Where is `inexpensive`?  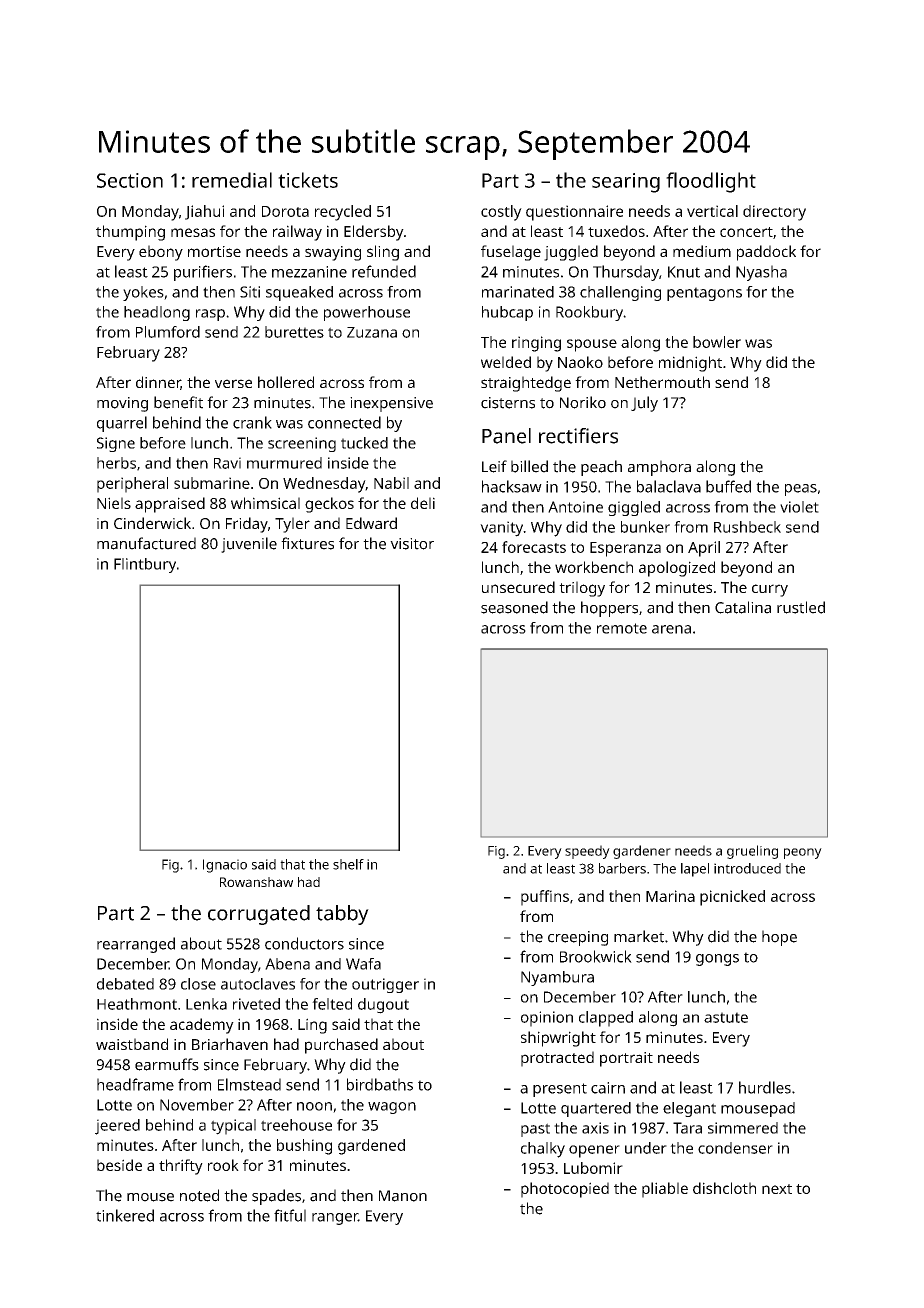
inexpensive is located at coordinates (391, 404).
